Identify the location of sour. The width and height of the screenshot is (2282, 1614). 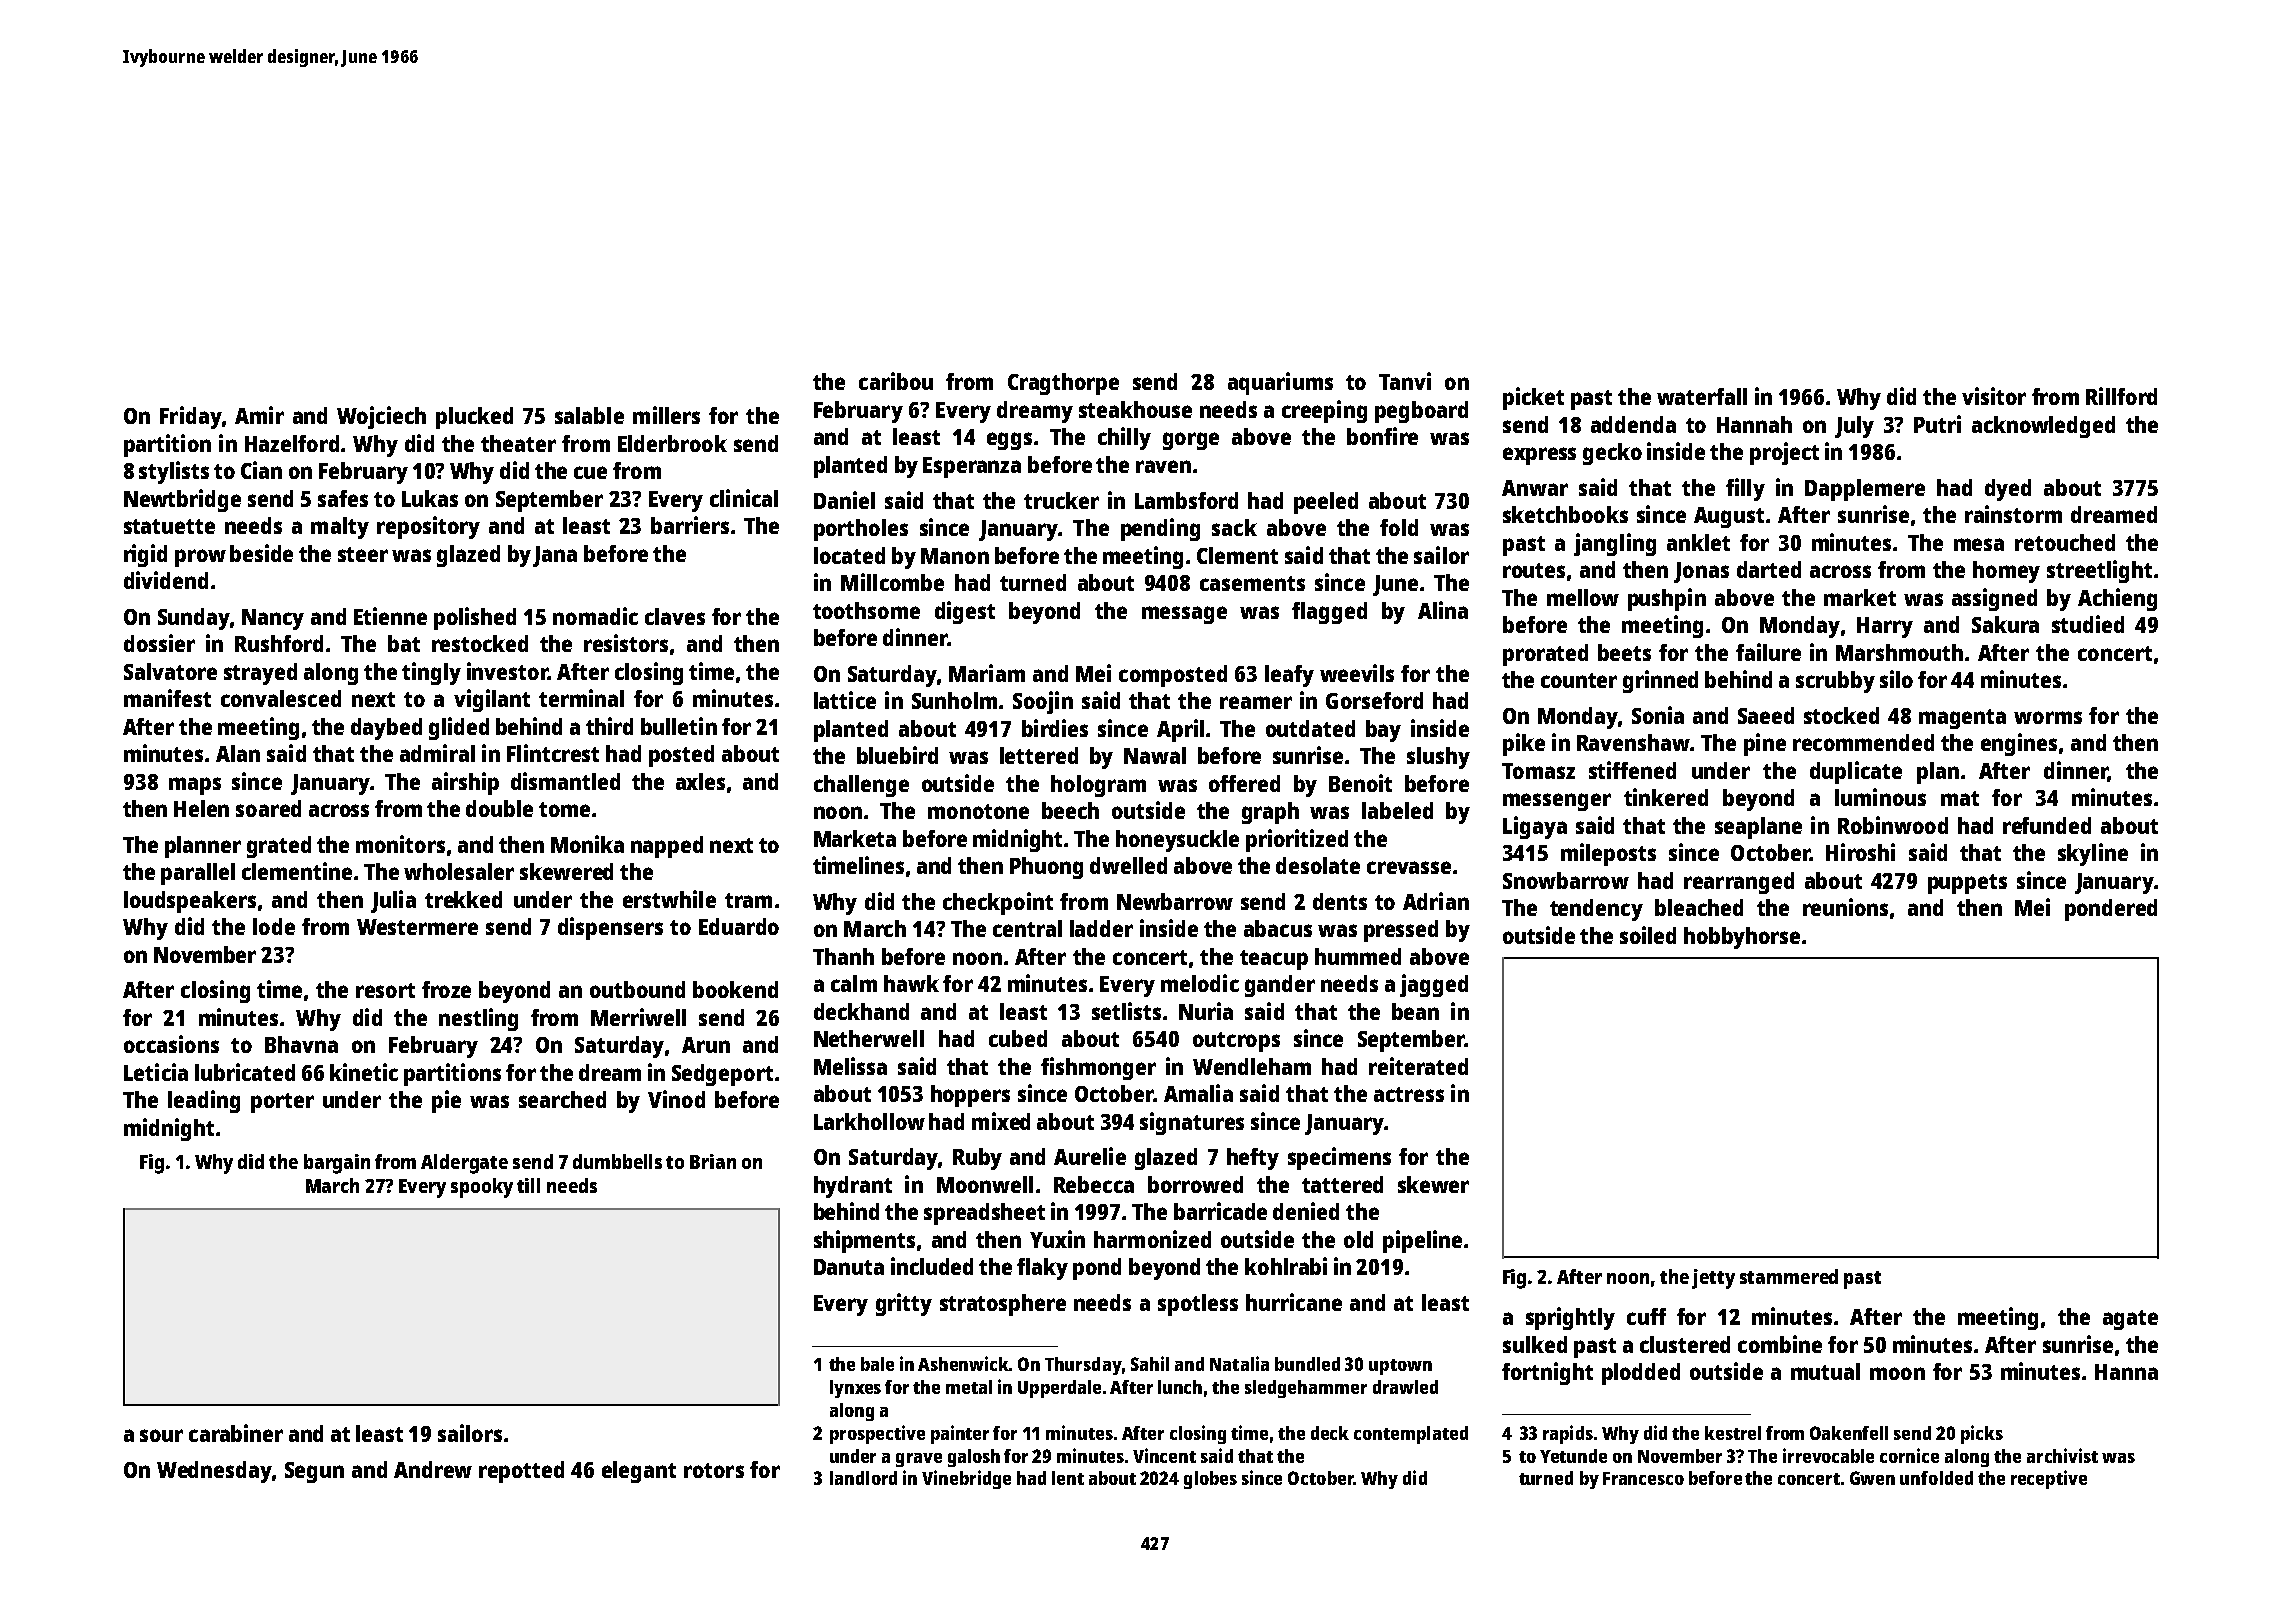
(161, 1435).
